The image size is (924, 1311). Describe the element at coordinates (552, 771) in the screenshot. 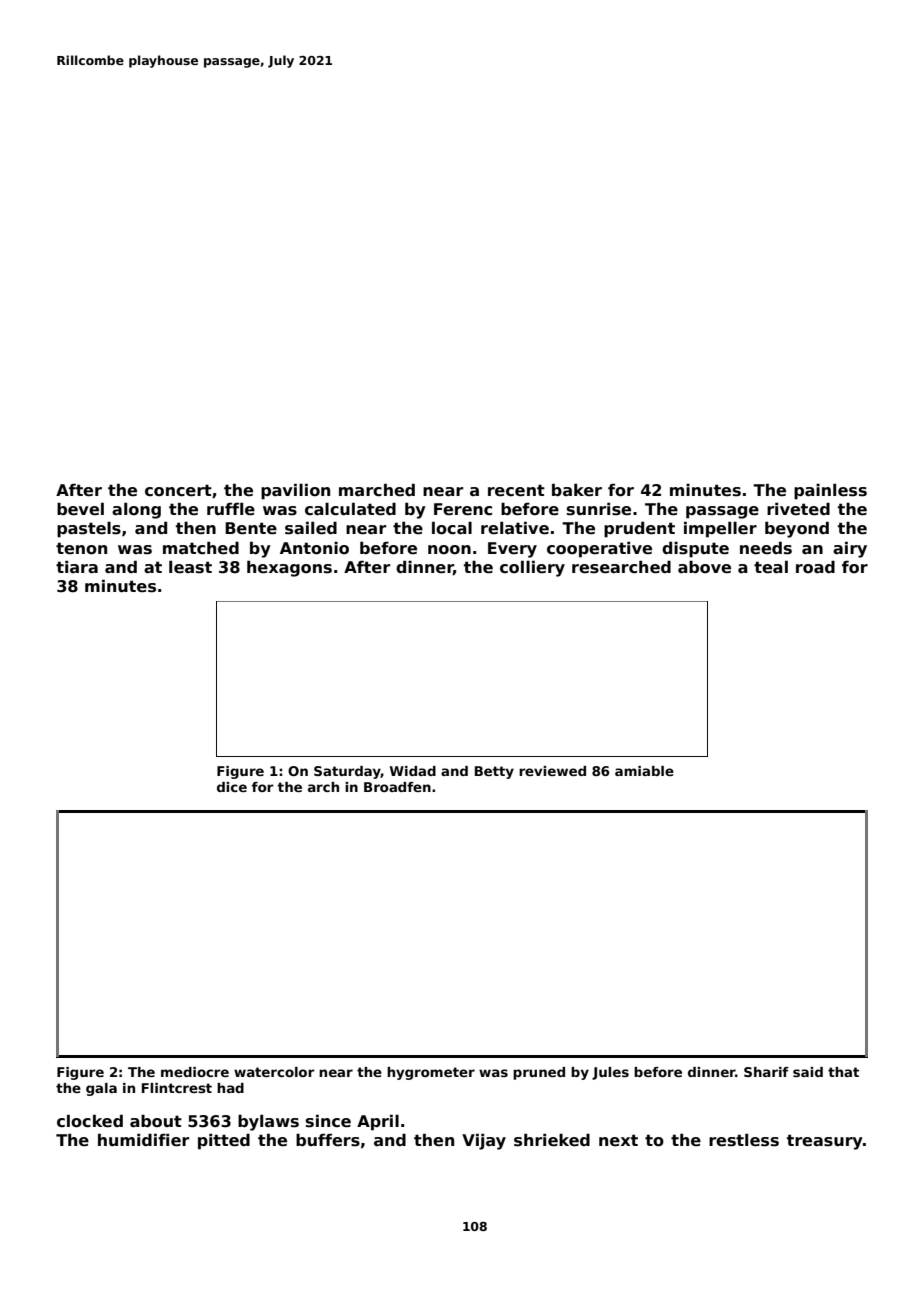

I see `reviewed` at that location.
